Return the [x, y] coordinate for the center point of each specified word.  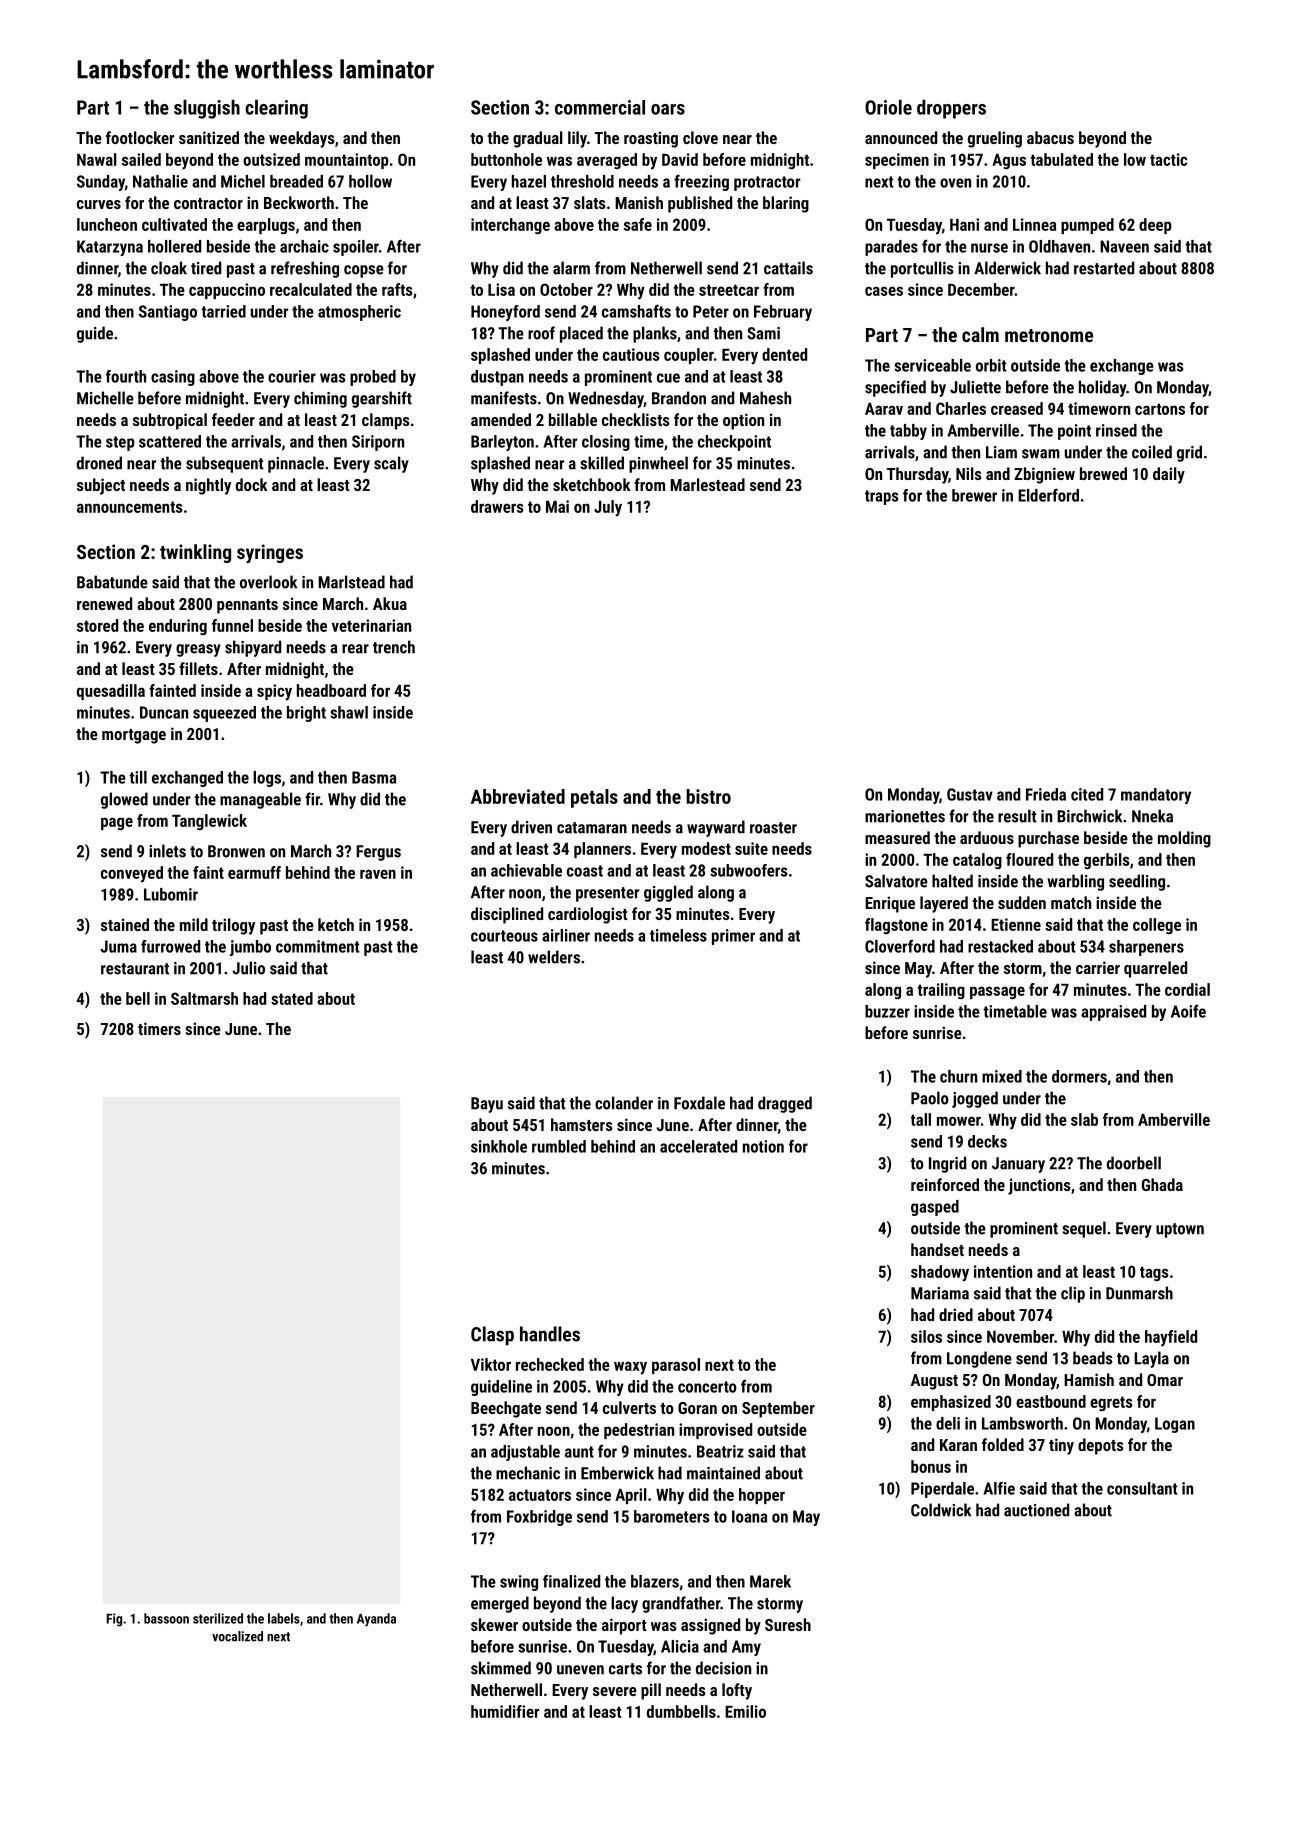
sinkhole [499, 1146]
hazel [529, 181]
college [1157, 926]
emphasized [951, 1403]
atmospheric [359, 313]
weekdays [302, 139]
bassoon [166, 1618]
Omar [1165, 1380]
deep [1155, 226]
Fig [114, 1620]
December [981, 289]
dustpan [497, 378]
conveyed [132, 874]
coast [585, 871]
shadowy [940, 1273]
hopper [762, 1496]
